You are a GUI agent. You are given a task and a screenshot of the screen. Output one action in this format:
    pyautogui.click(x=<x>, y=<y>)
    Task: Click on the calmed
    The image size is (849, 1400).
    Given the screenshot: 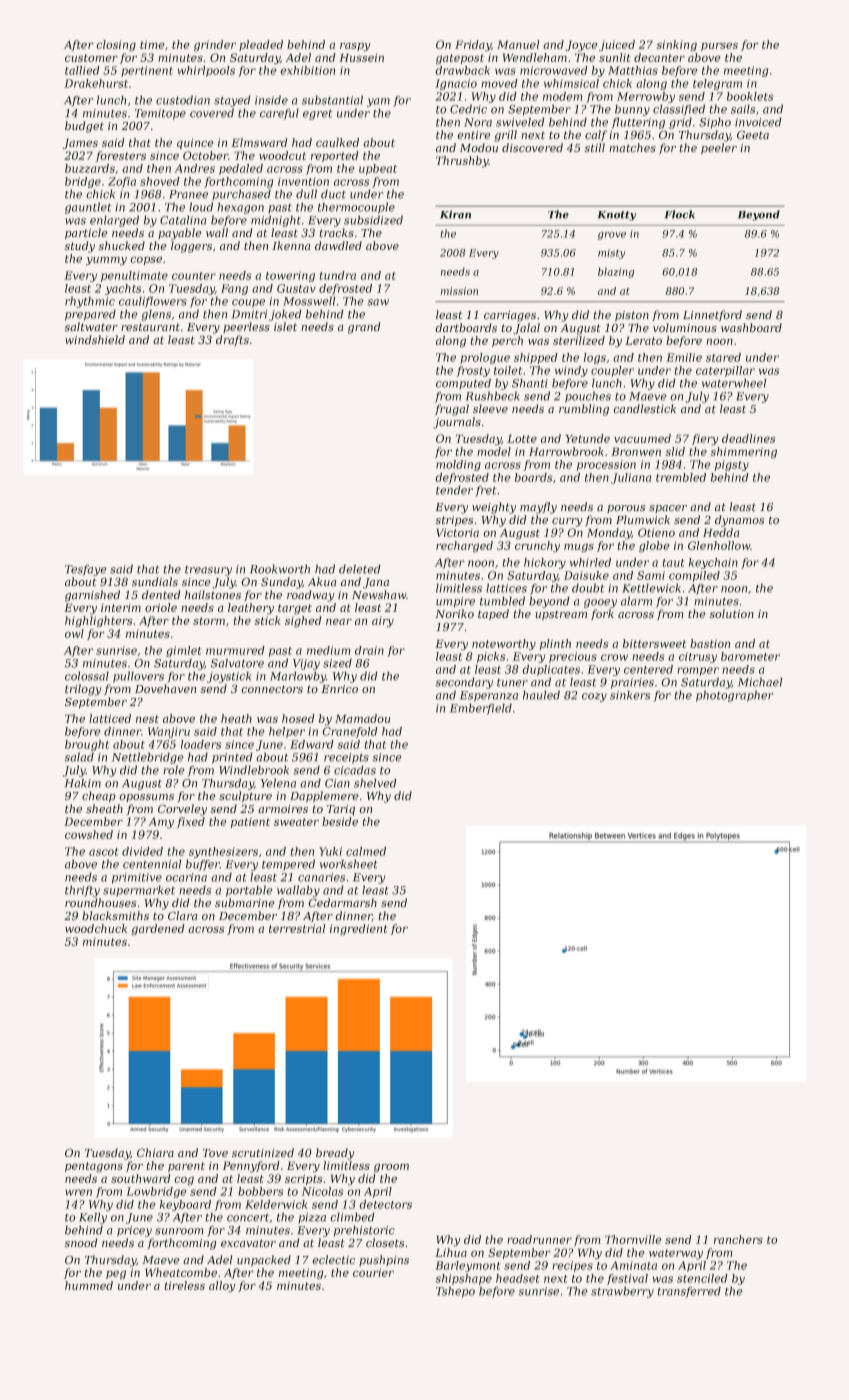 What is the action you would take?
    pyautogui.click(x=366, y=851)
